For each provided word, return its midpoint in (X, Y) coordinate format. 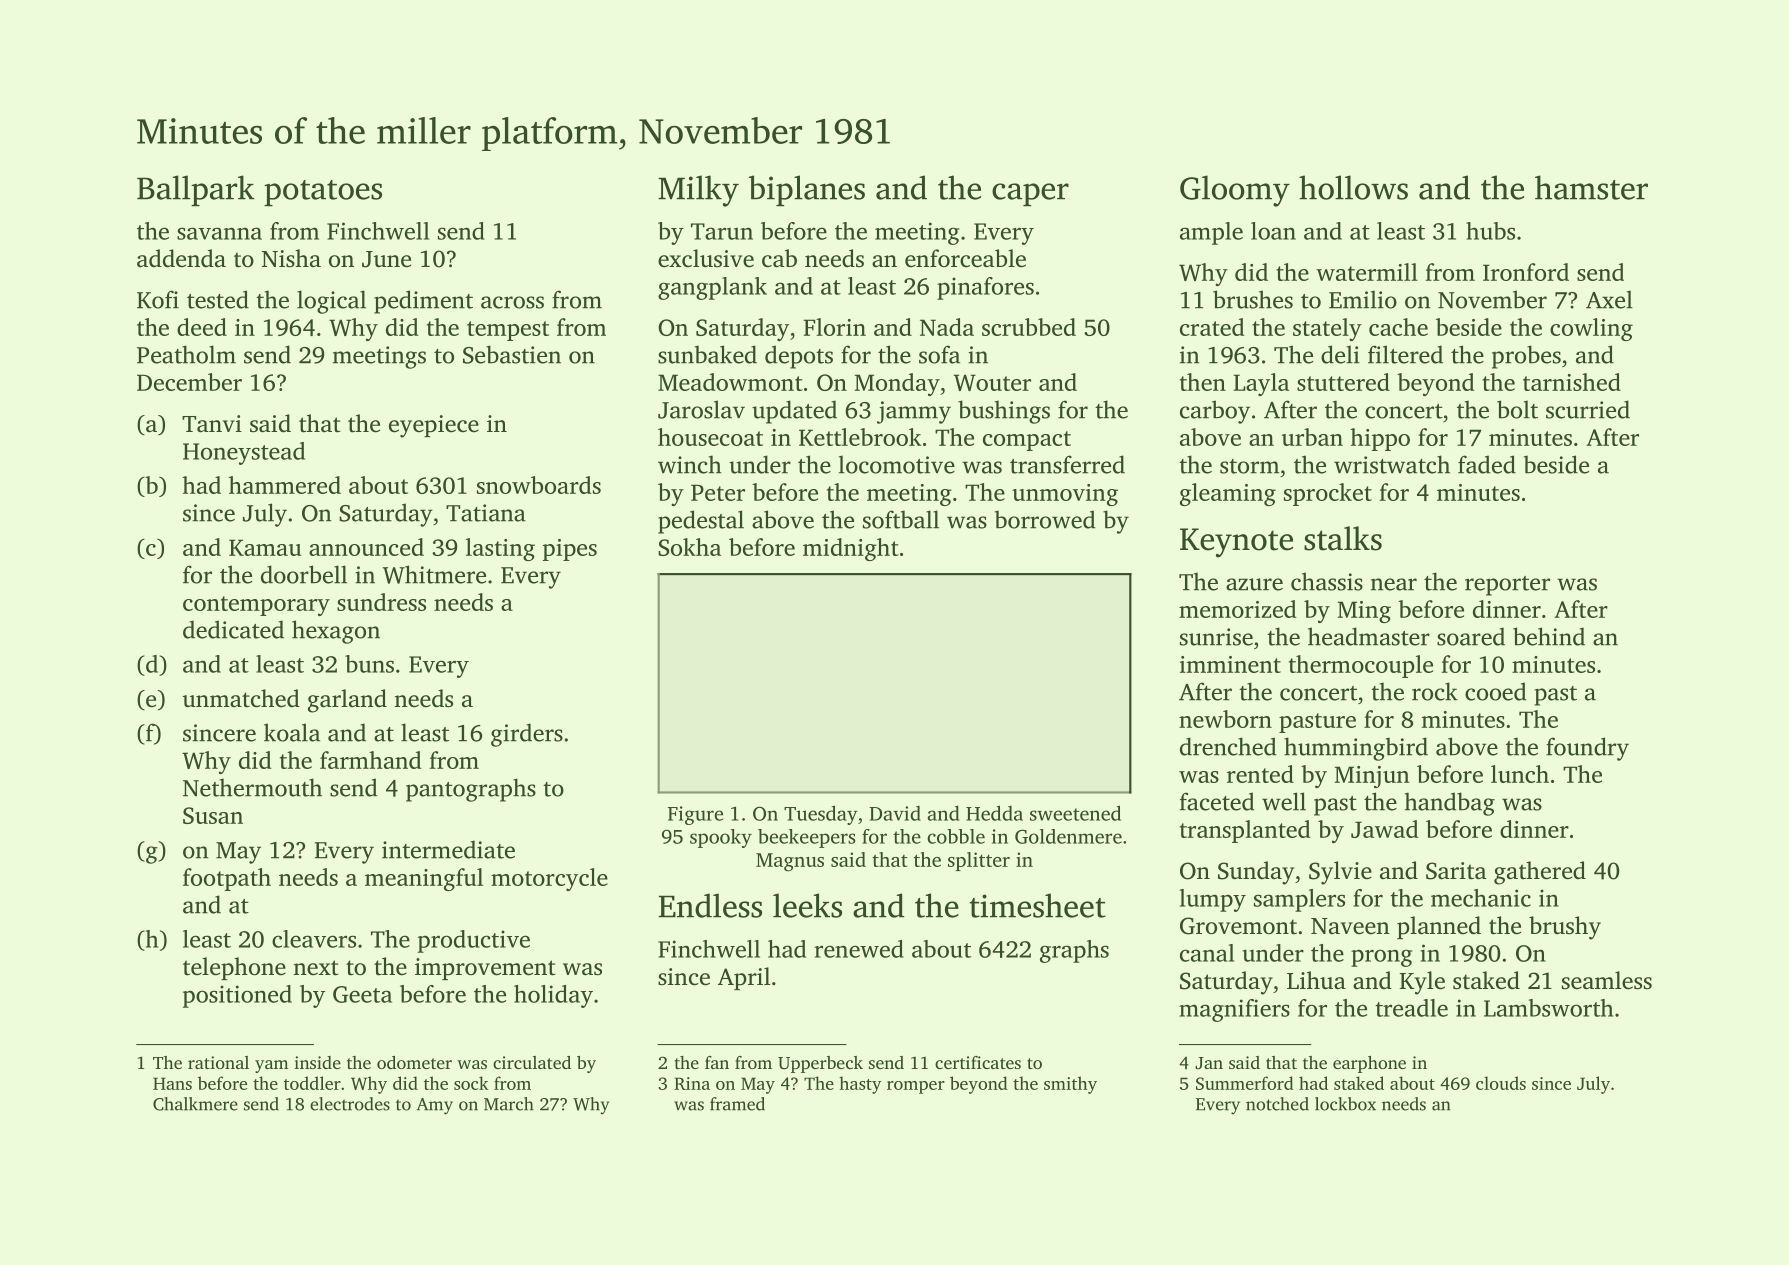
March (509, 1104)
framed (737, 1104)
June (386, 259)
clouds (1501, 1083)
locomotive (897, 464)
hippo (1380, 439)
